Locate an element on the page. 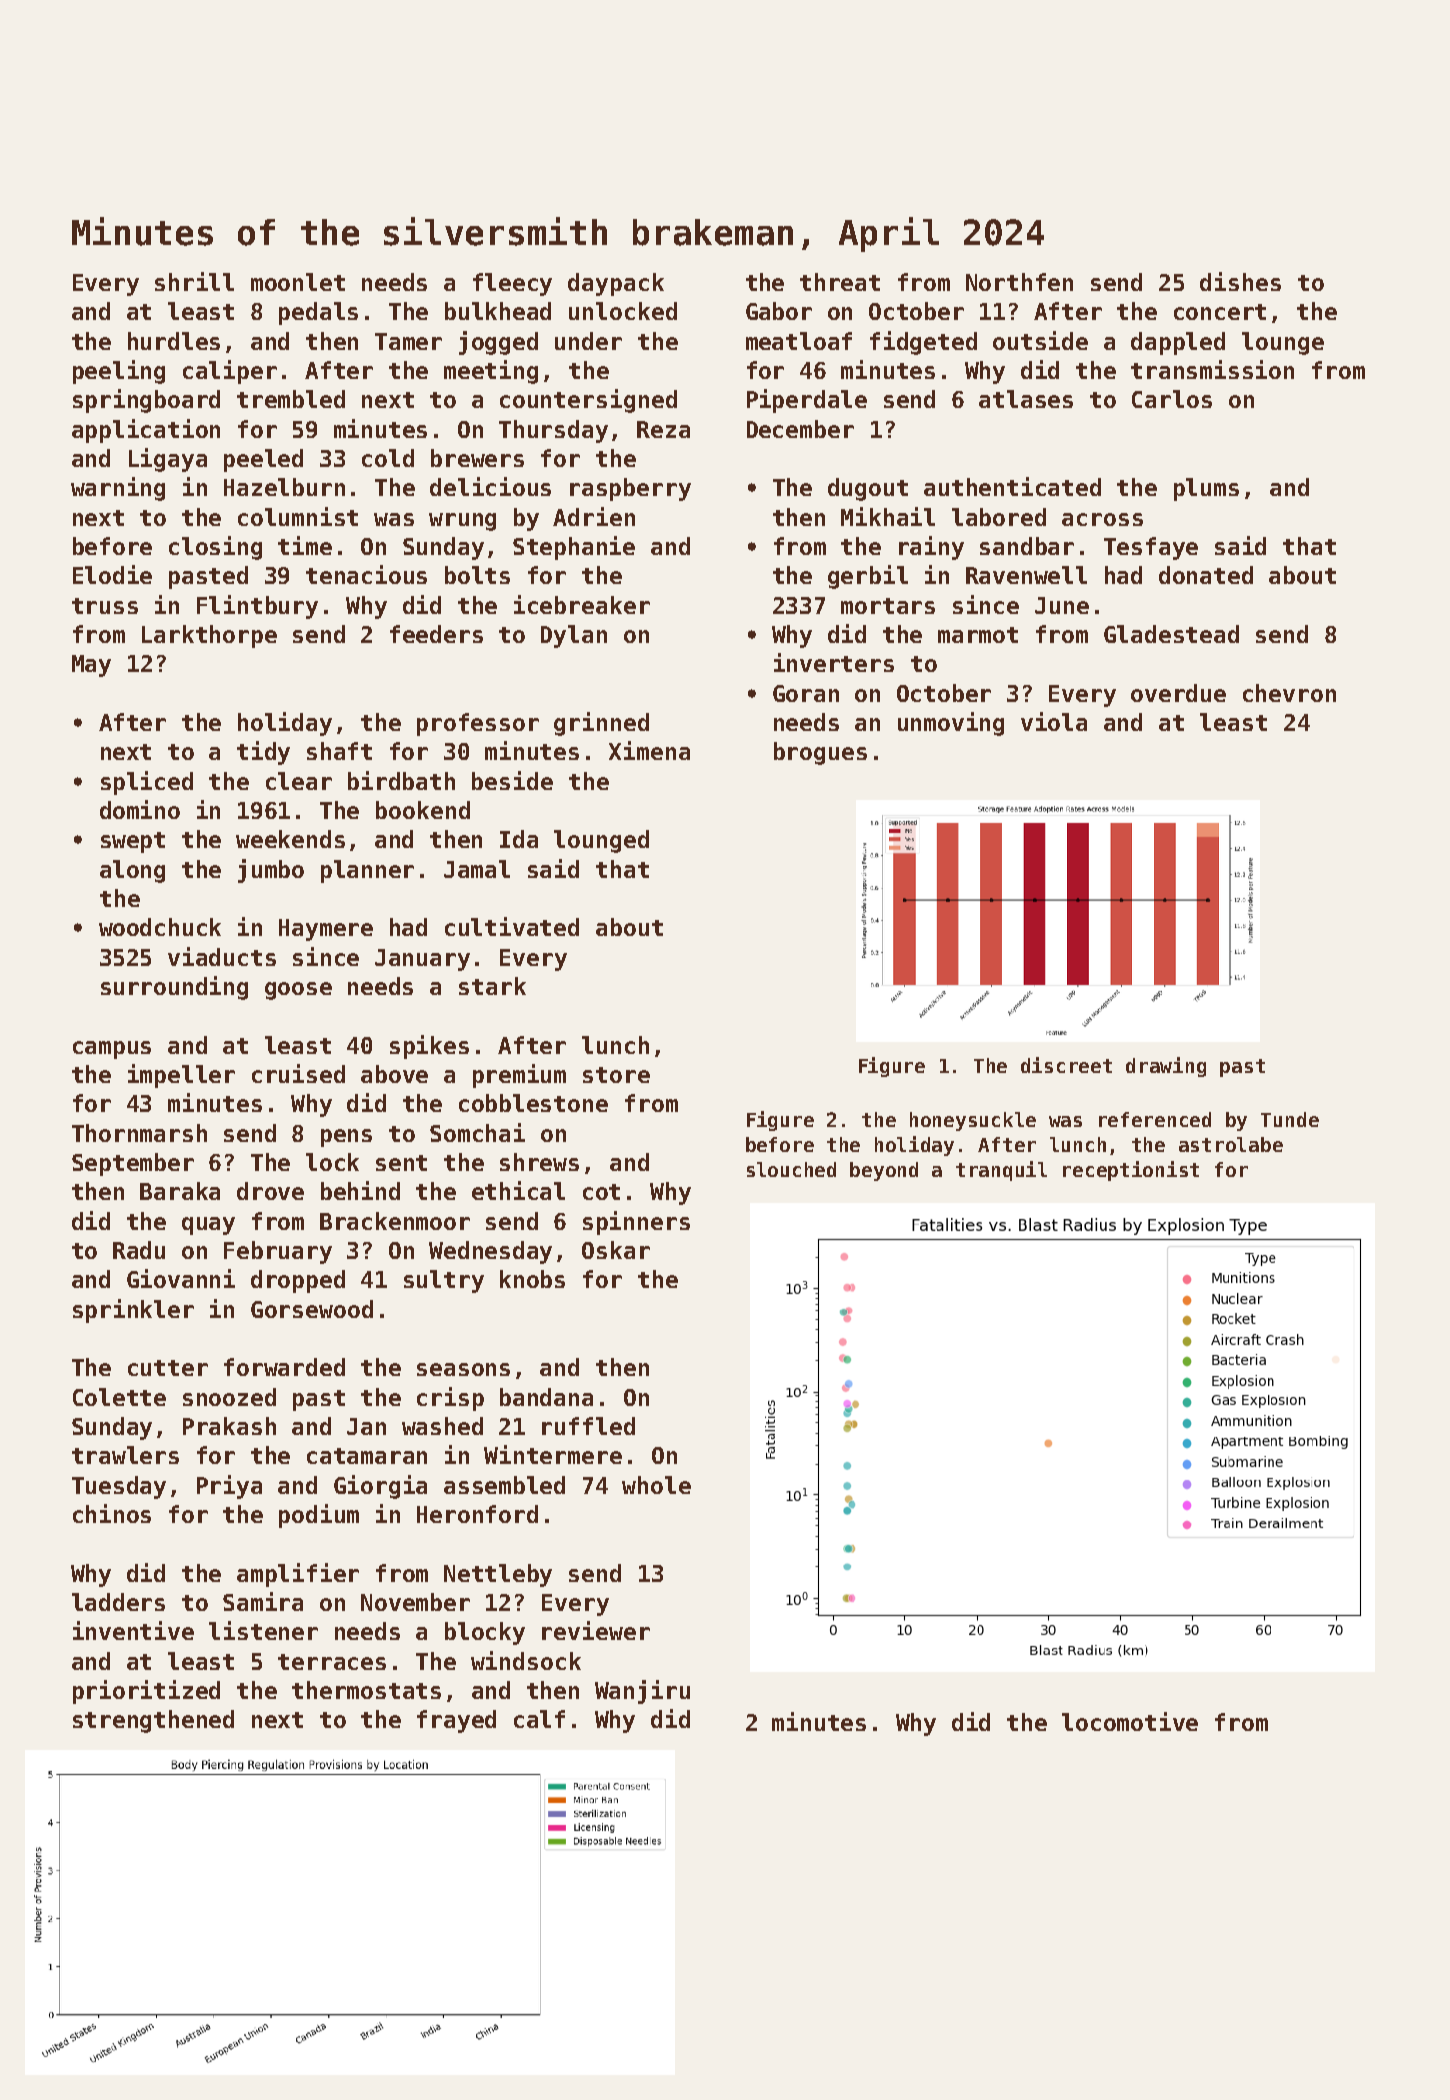  under is located at coordinates (588, 341).
